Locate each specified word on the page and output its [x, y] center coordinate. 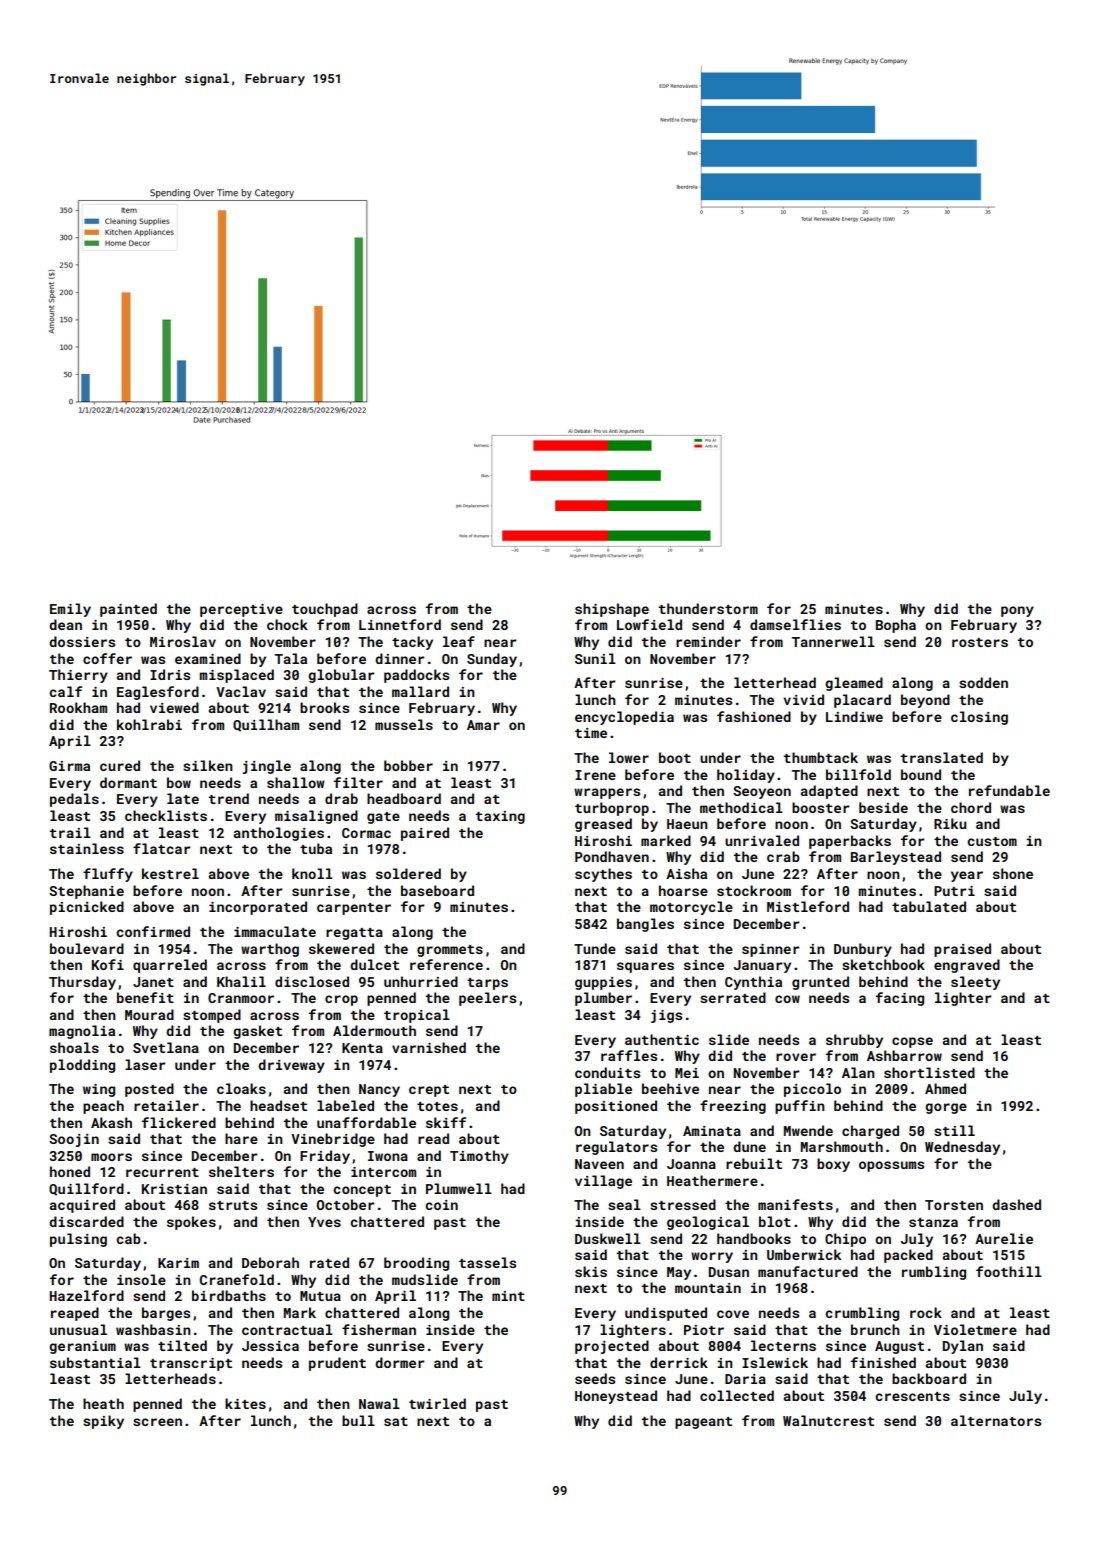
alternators [996, 1420]
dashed [1016, 1204]
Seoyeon [762, 792]
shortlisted [929, 1072]
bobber [408, 765]
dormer [400, 1362]
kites [245, 1403]
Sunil [595, 658]
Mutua [320, 1296]
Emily [70, 610]
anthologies [279, 834]
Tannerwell [833, 641]
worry [712, 1257]
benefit [145, 997]
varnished [429, 1047]
